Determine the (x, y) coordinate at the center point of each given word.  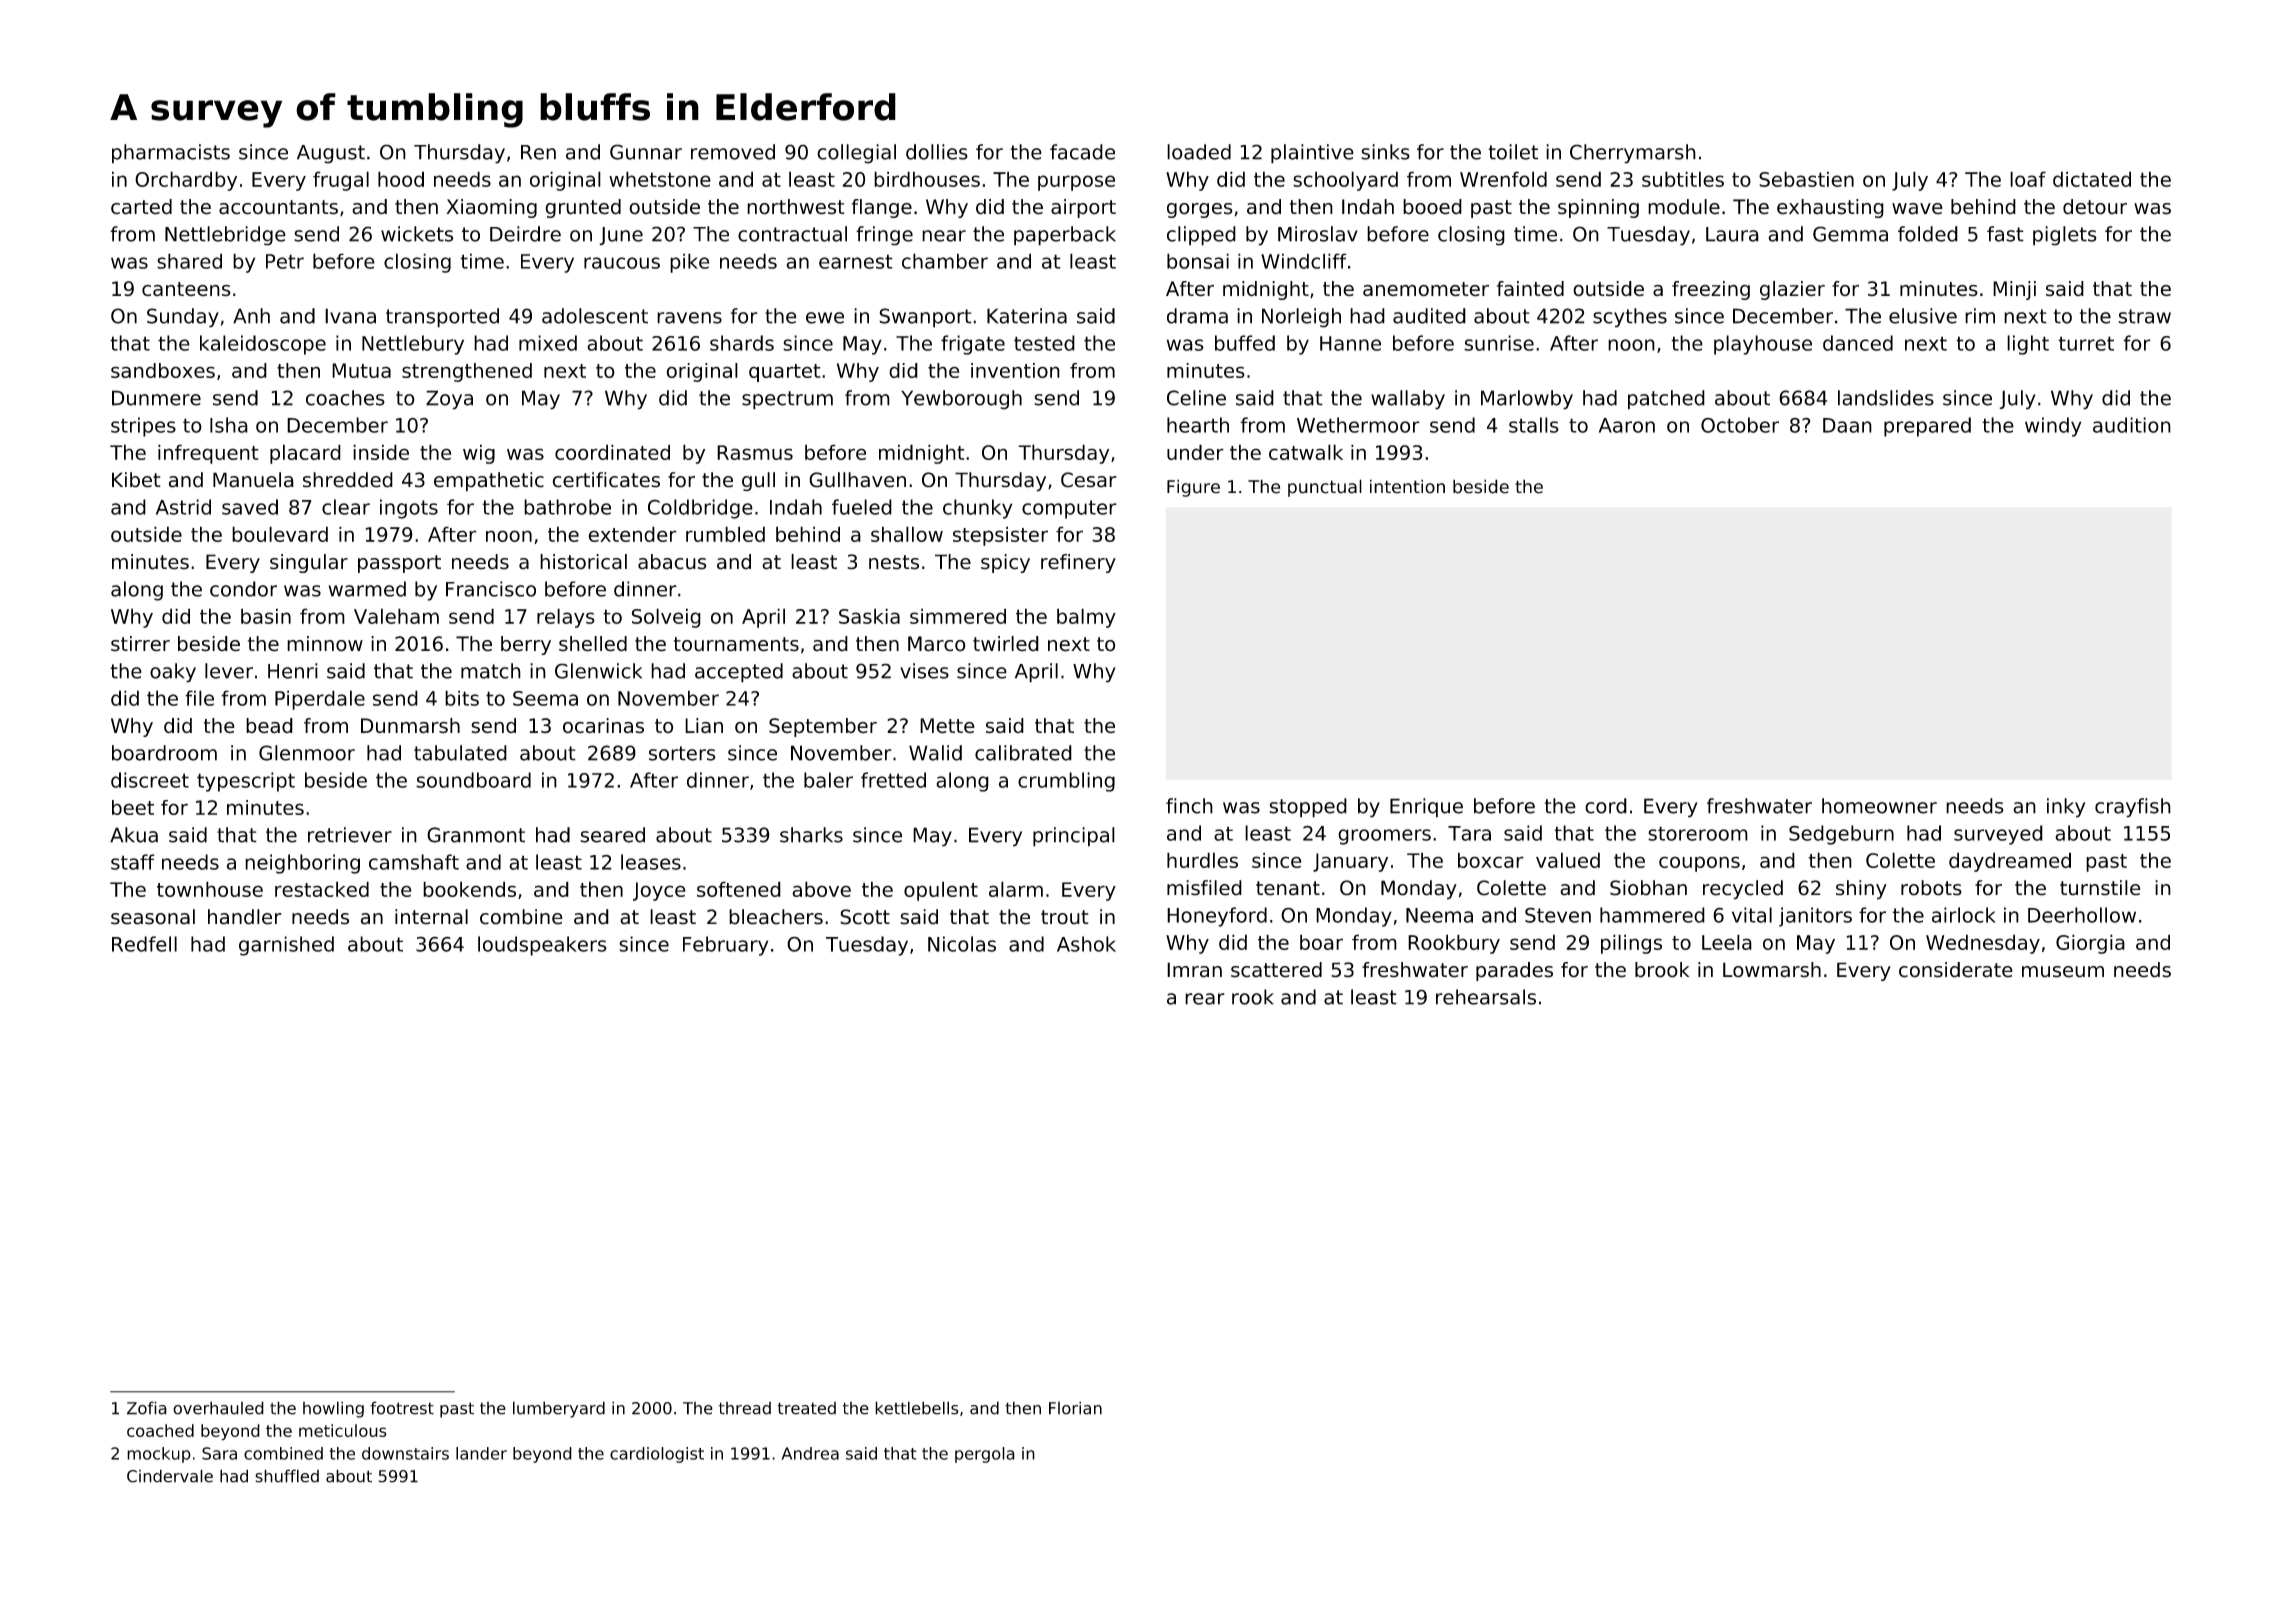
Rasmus (755, 452)
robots (1931, 888)
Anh (251, 316)
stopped (1308, 808)
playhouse (1763, 345)
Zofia (147, 1408)
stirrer (140, 644)
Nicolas (962, 944)
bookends (469, 889)
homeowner (1879, 806)
